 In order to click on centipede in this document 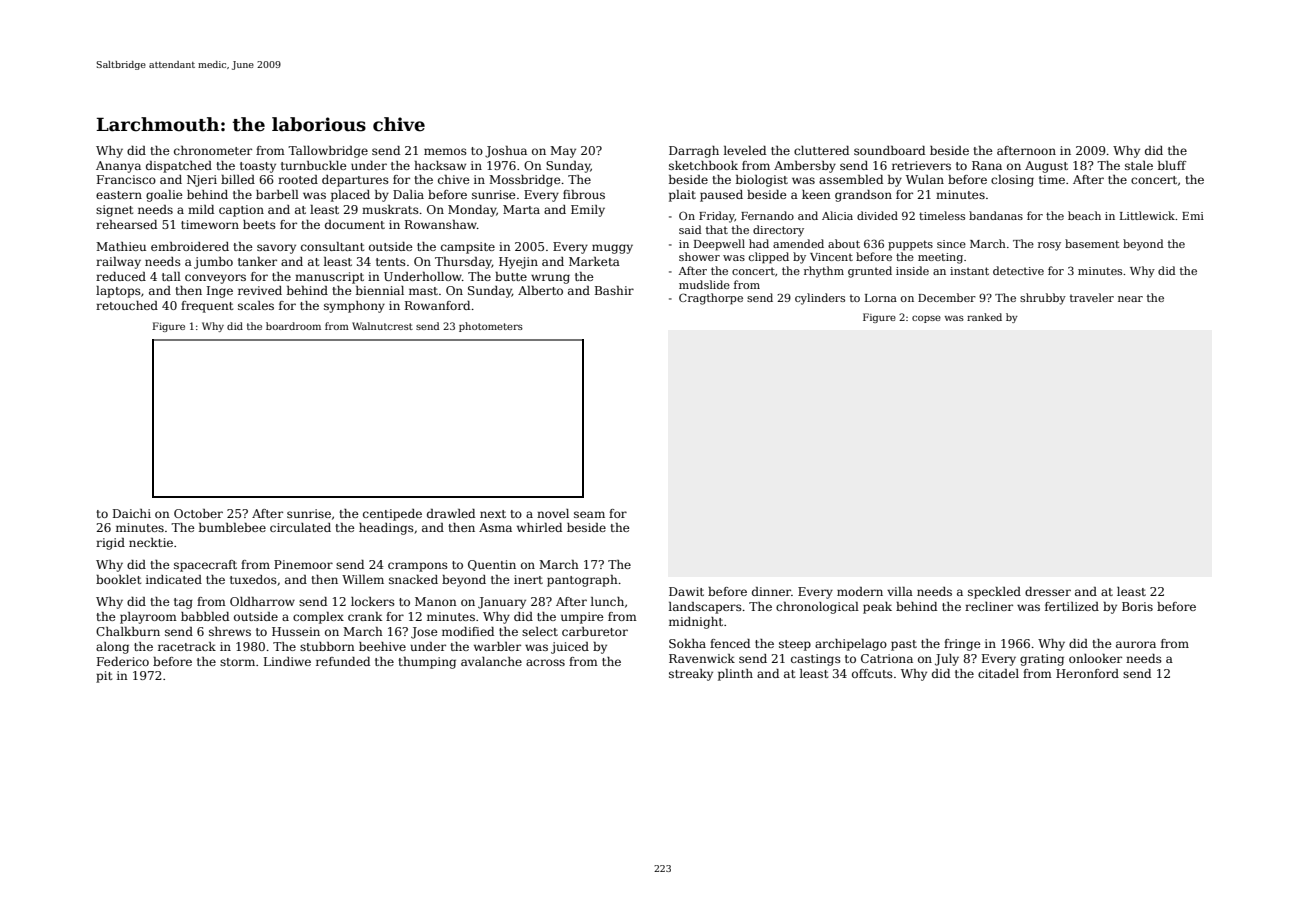, I will do `click(392, 515)`.
